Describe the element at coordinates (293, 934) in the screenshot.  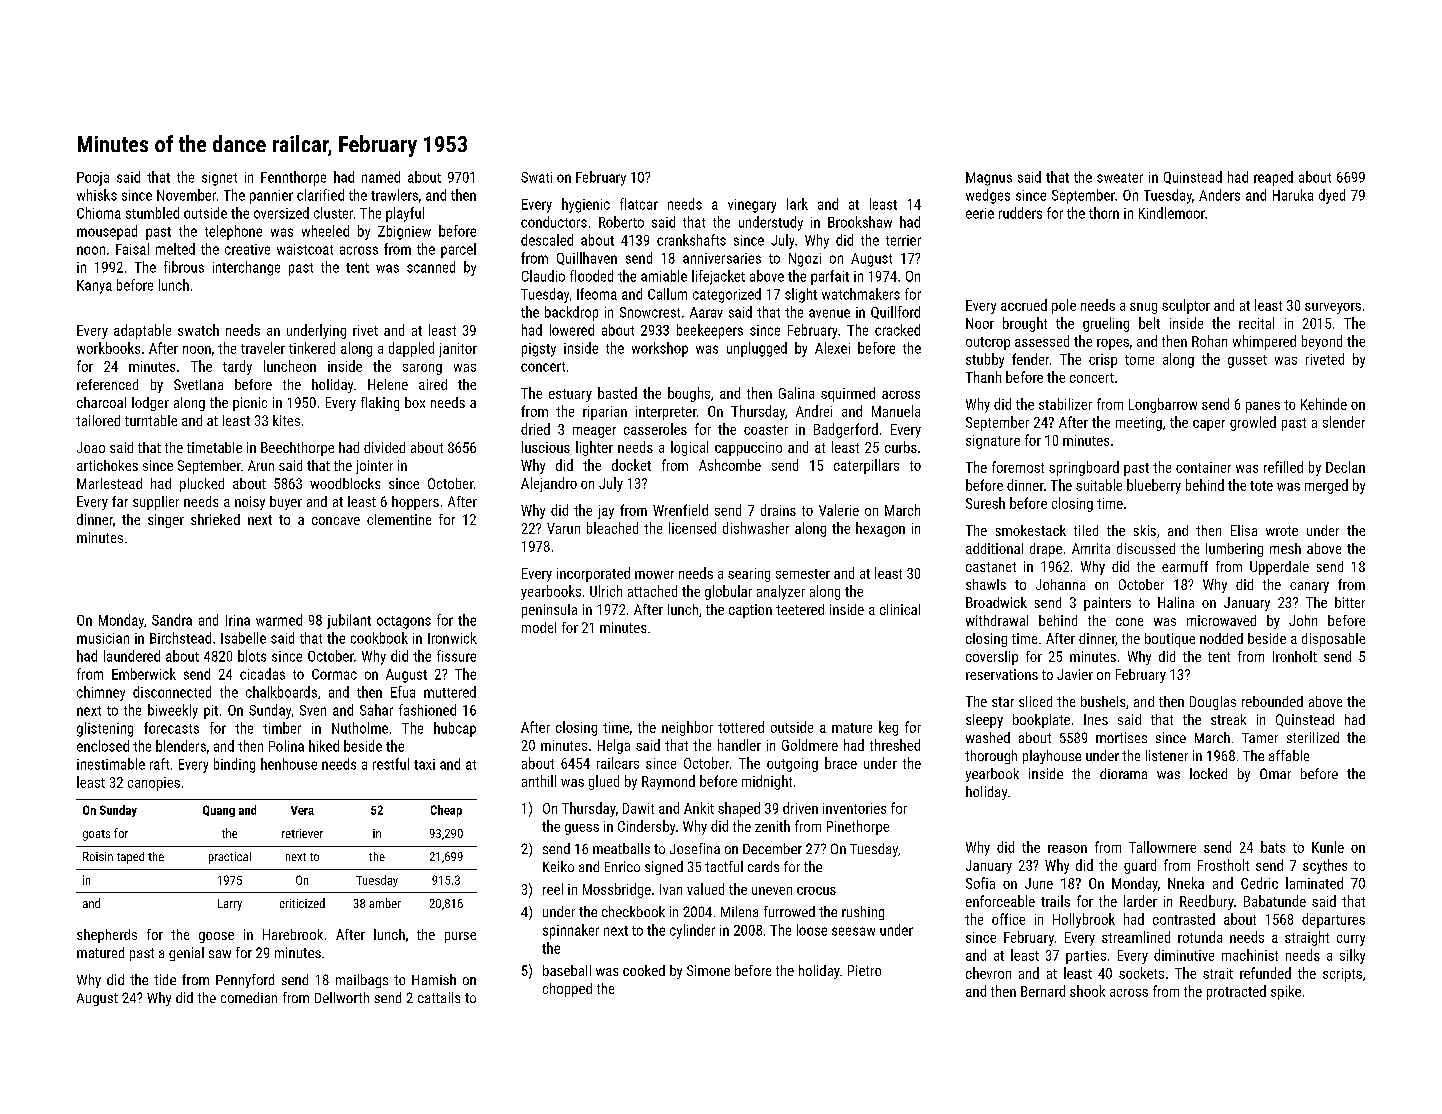
I see `Harebrook` at that location.
